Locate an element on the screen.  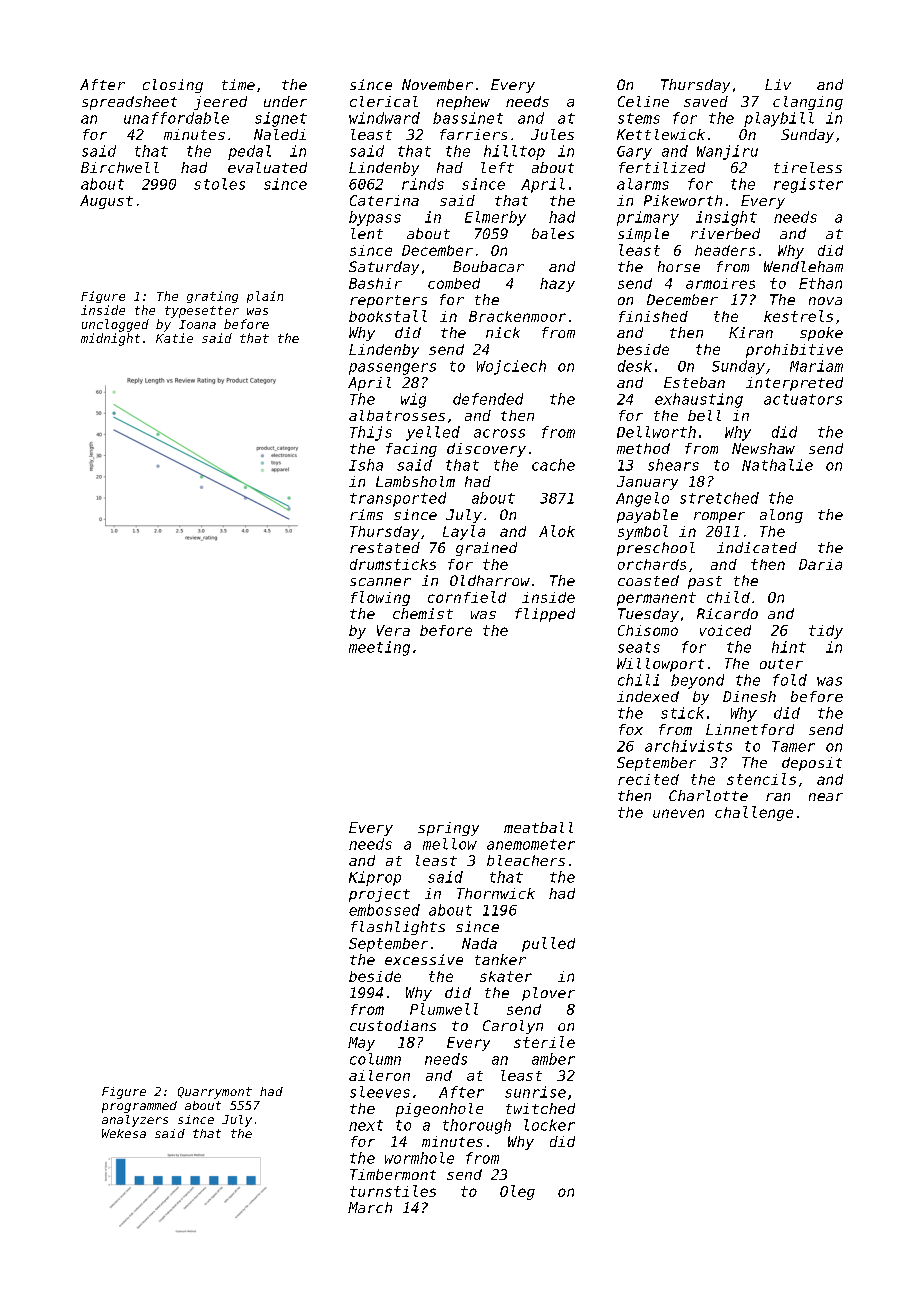
actuators is located at coordinates (803, 399).
